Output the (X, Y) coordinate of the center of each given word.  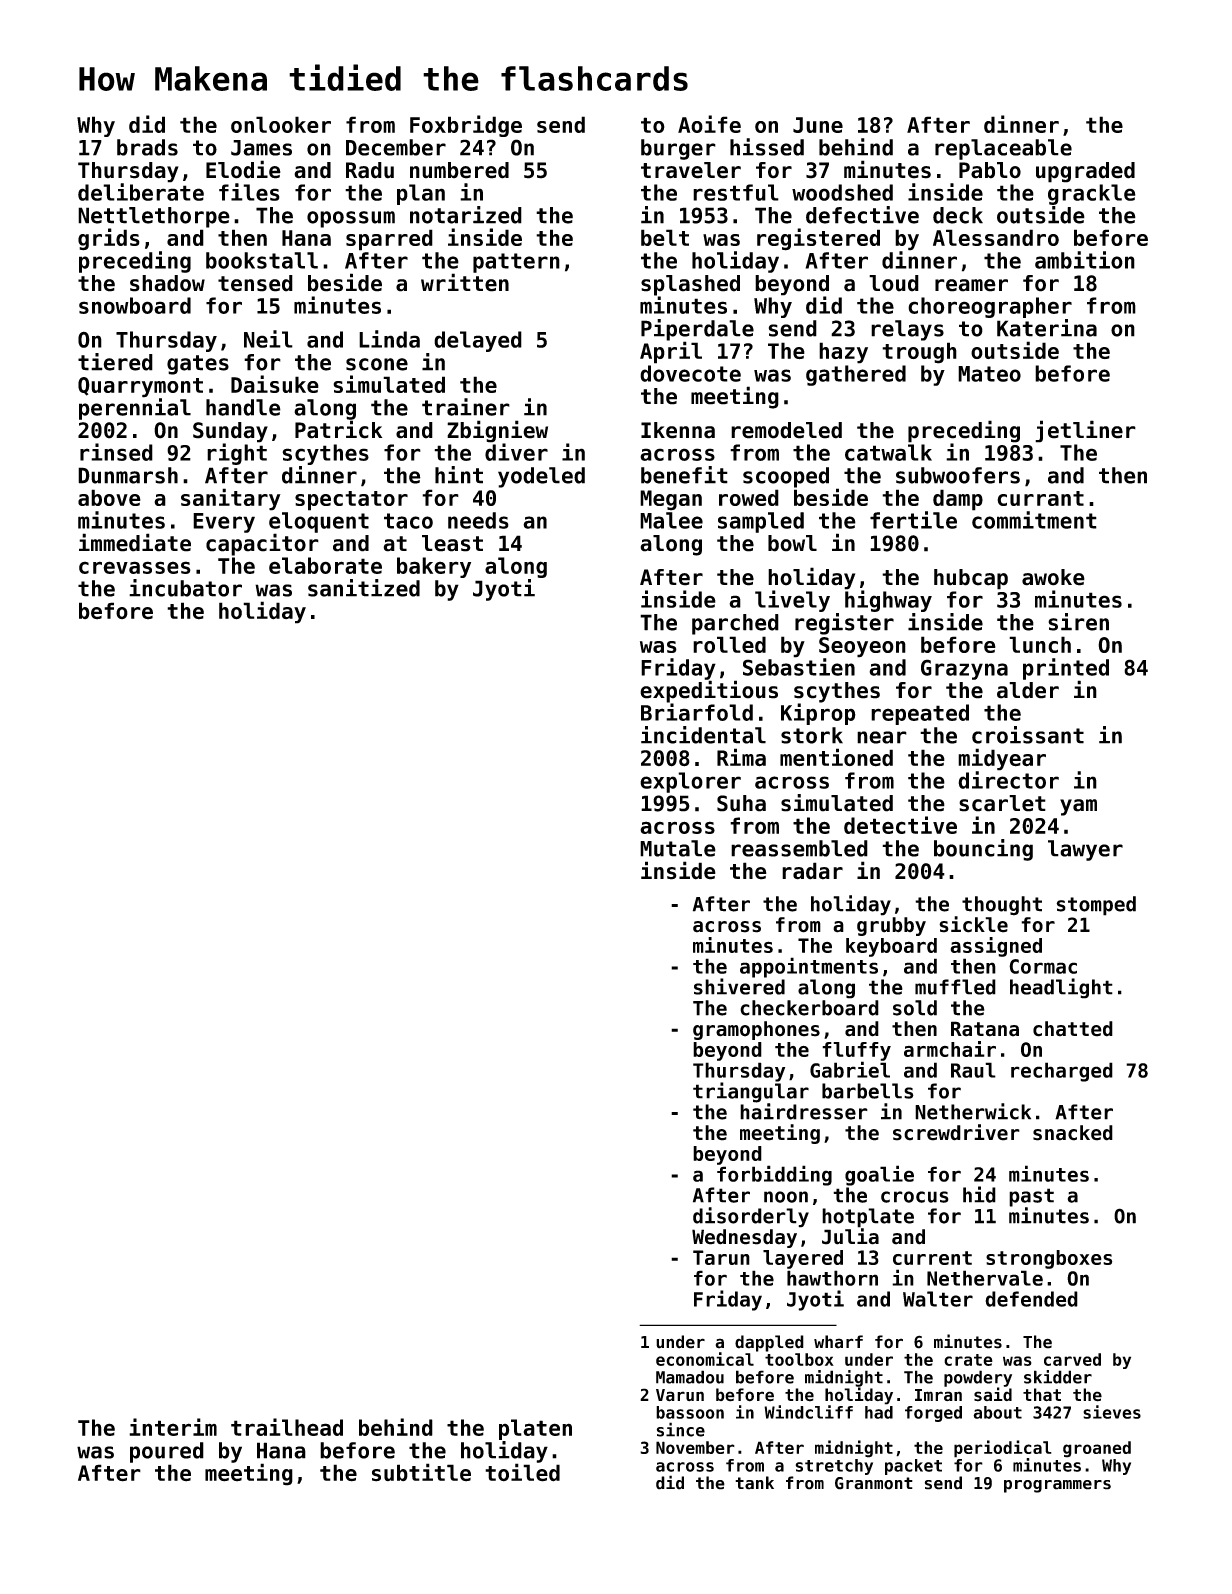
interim (173, 1427)
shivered (739, 986)
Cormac (1043, 966)
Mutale (678, 848)
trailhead (287, 1427)
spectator (351, 501)
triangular (751, 1092)
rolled (729, 644)
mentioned (836, 757)
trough (919, 353)
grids (109, 239)
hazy (843, 353)
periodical (1003, 1449)
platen (535, 1429)
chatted (1073, 1029)
